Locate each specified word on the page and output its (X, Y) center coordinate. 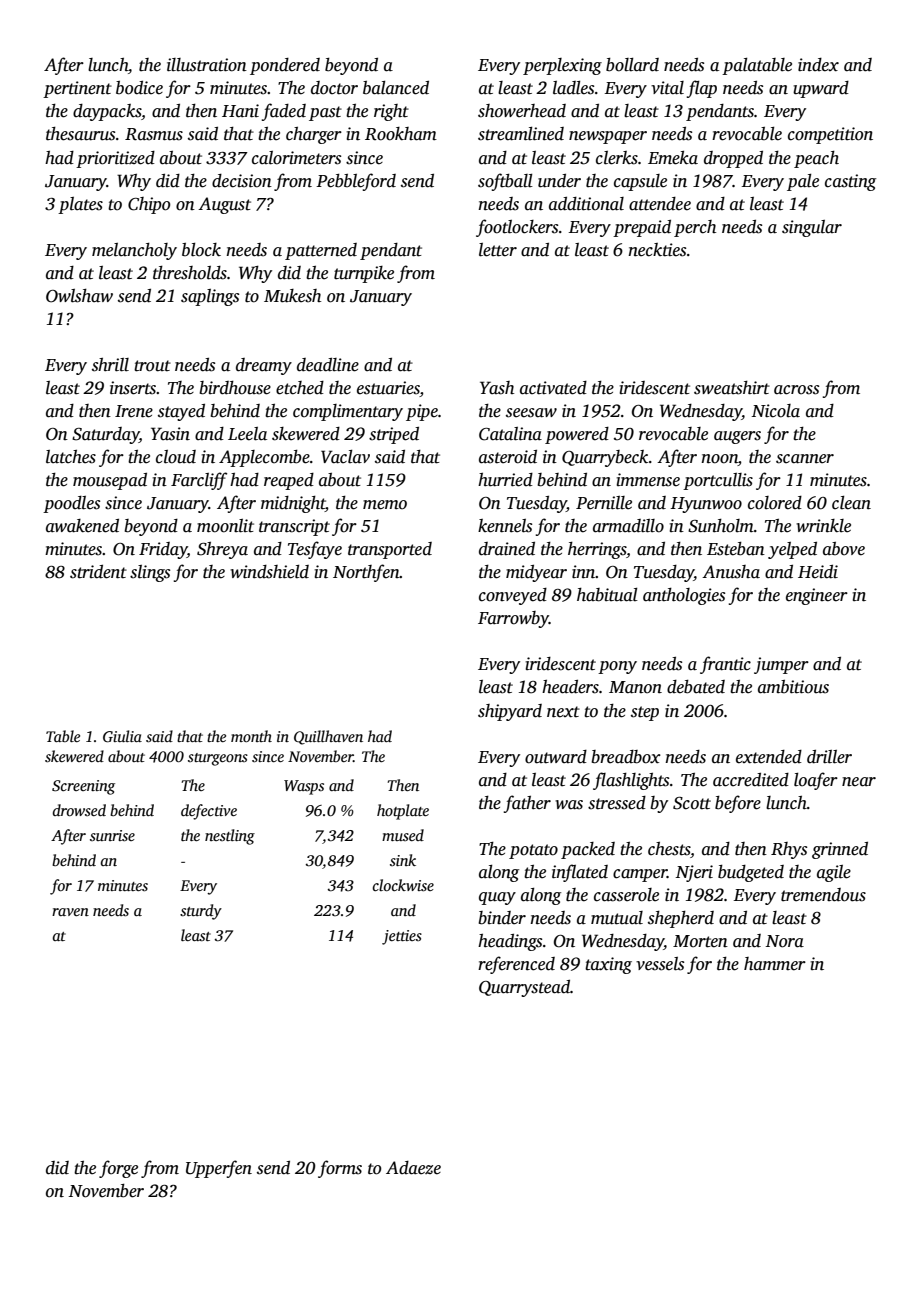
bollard (632, 65)
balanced (396, 88)
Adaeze (413, 1168)
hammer (775, 964)
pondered (285, 66)
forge (118, 1169)
